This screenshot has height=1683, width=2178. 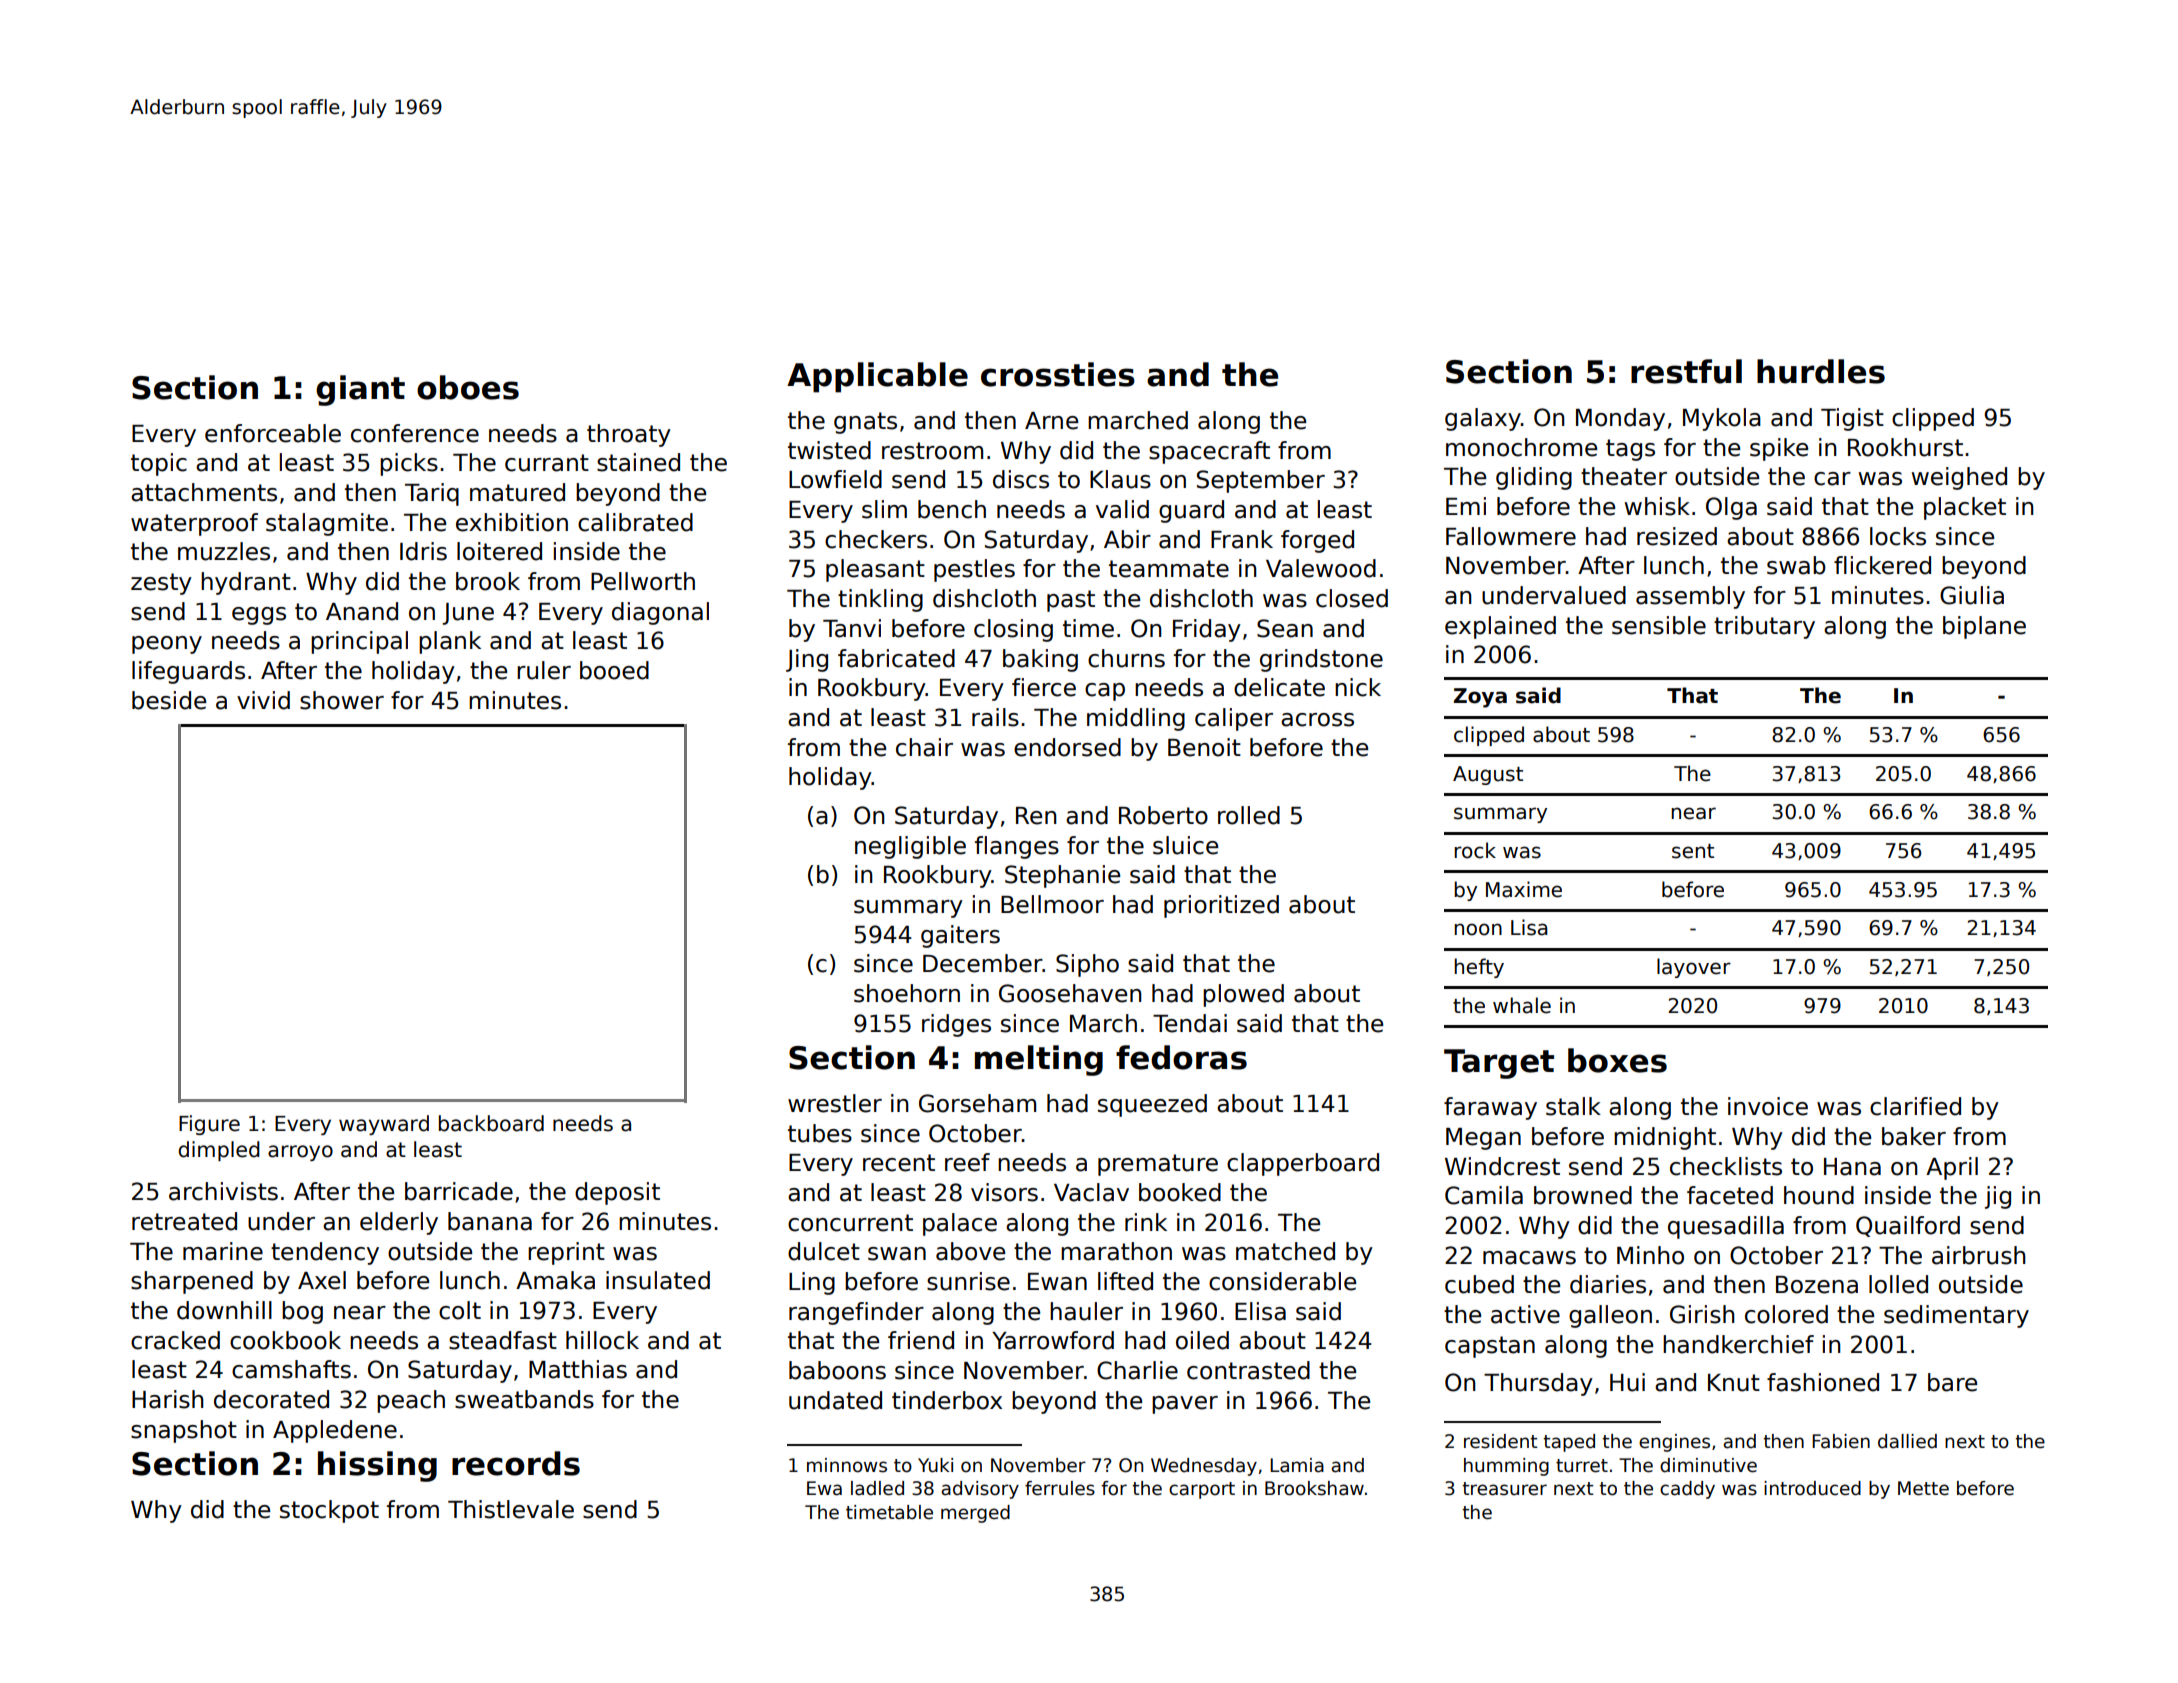 I want to click on galaxy, so click(x=1483, y=419).
